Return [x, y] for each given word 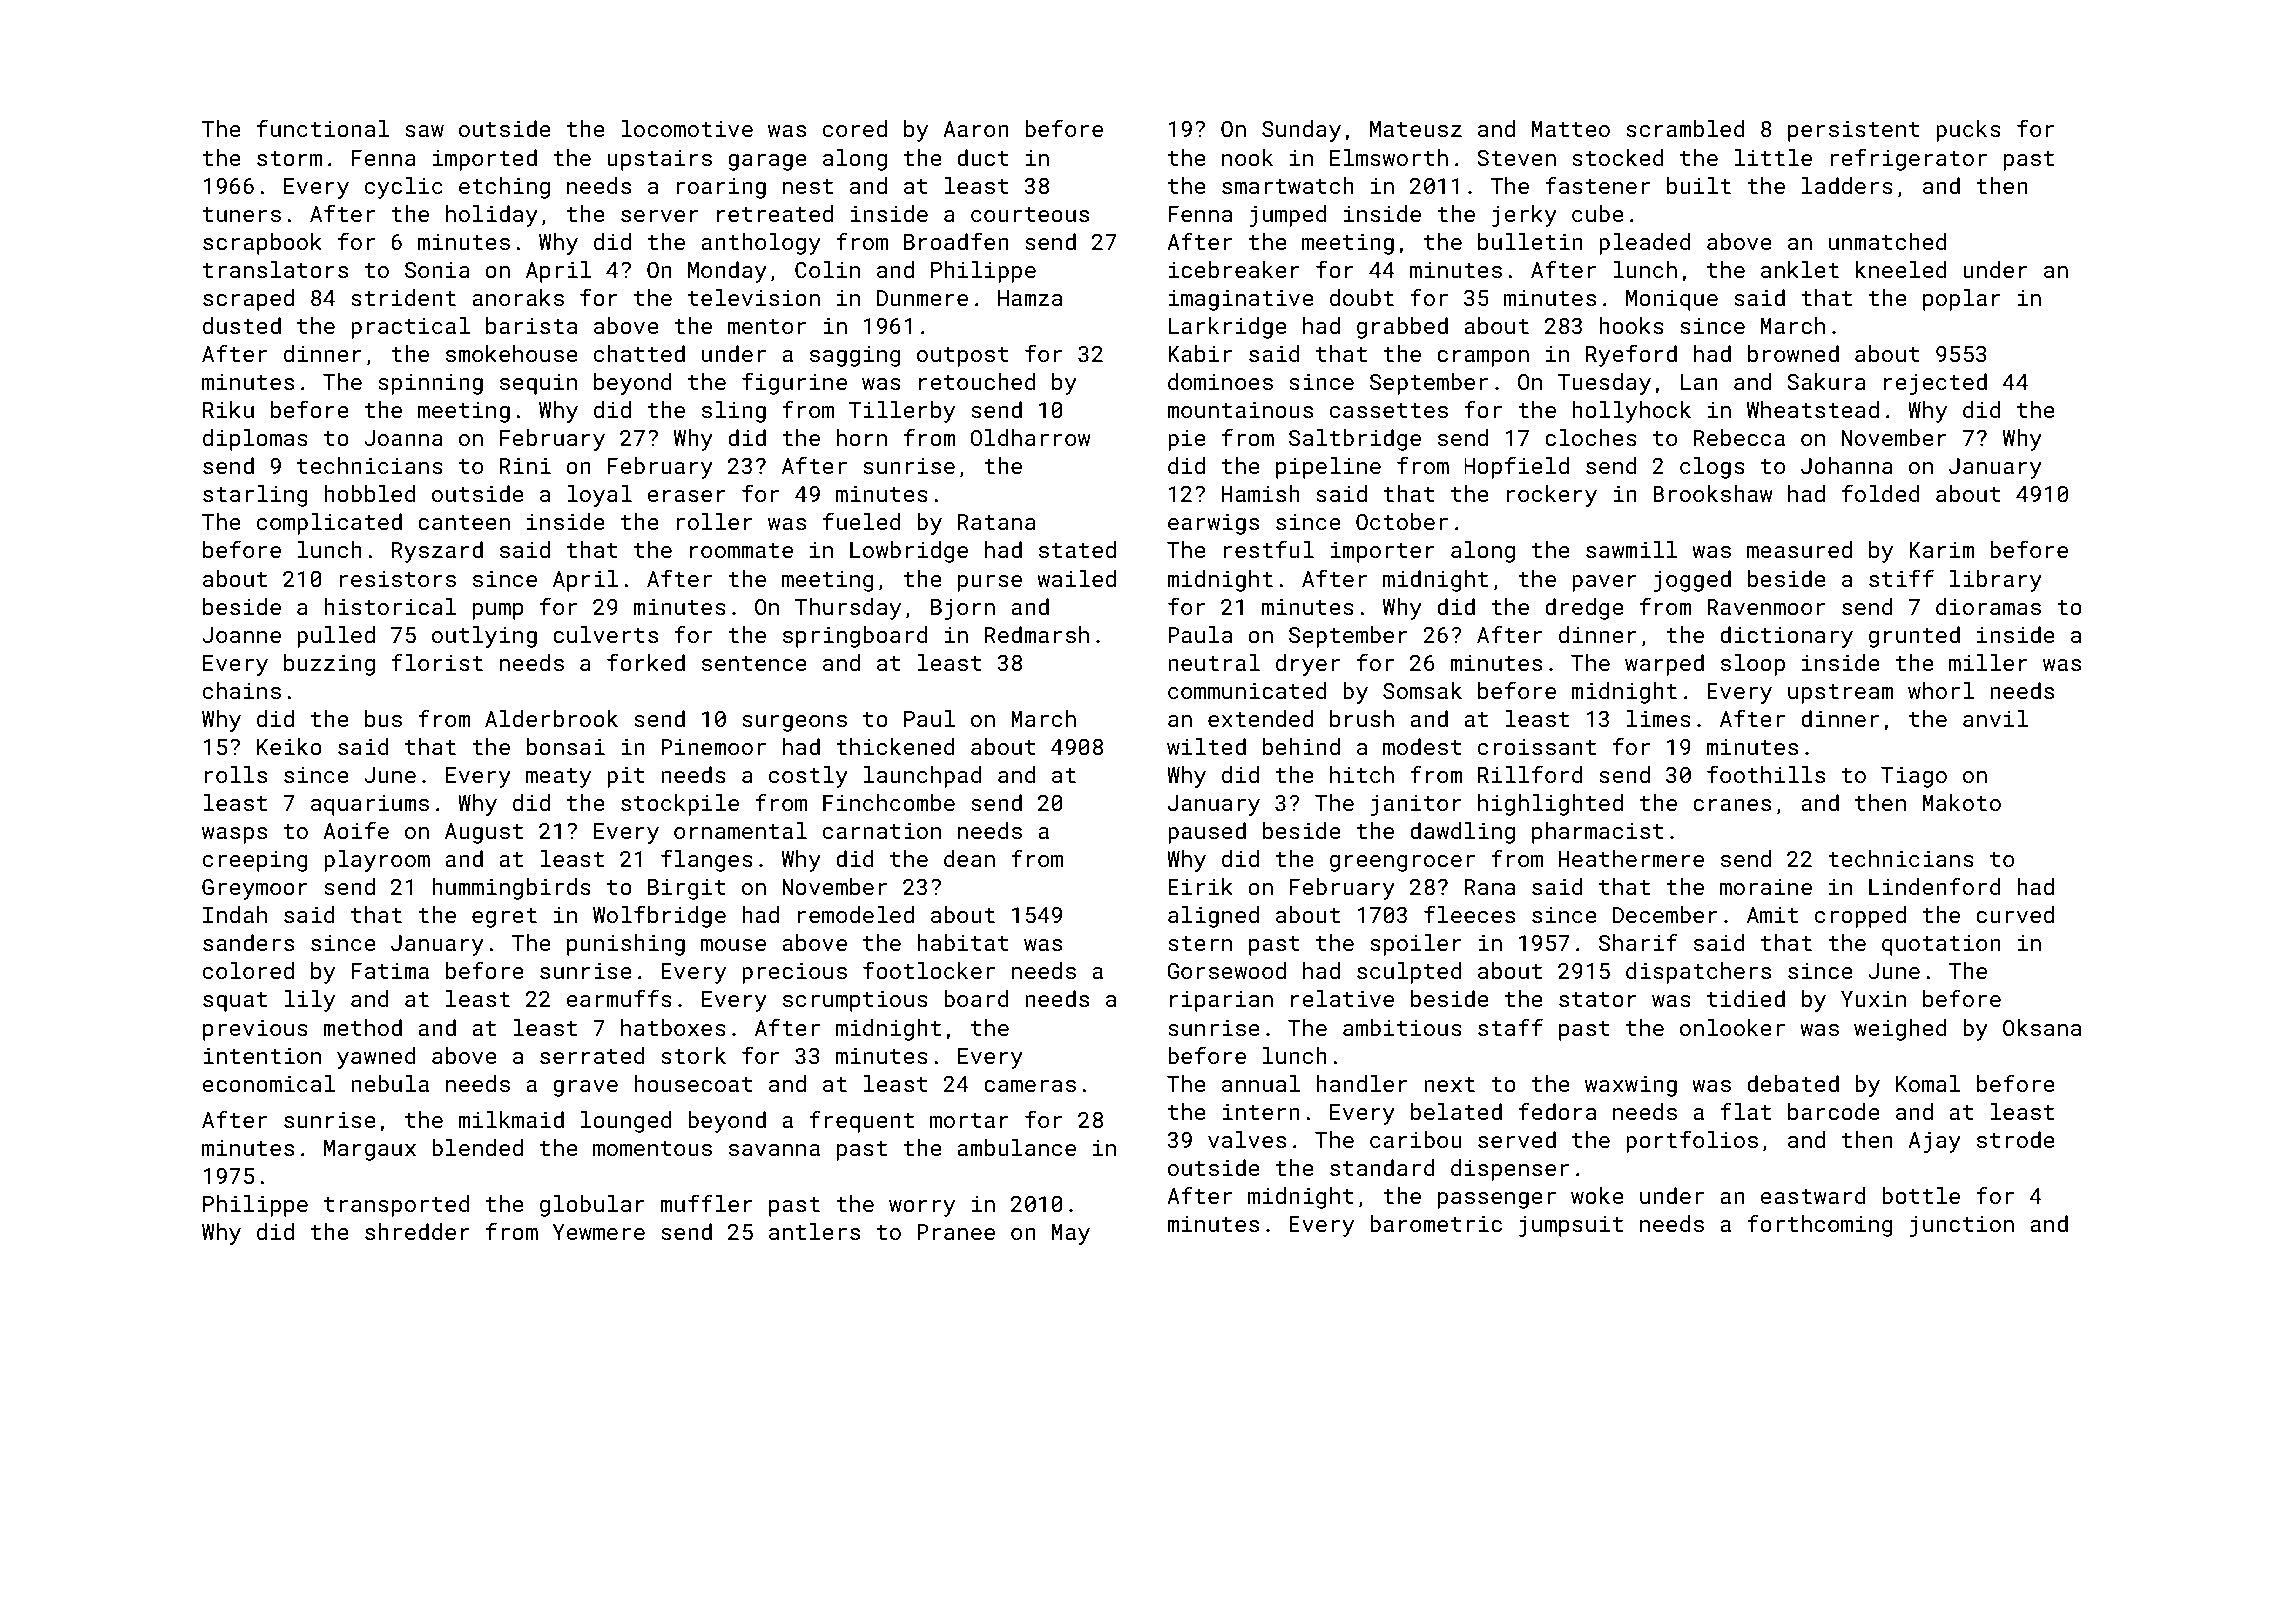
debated [1793, 1083]
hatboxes [673, 1027]
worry [922, 1208]
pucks [1968, 131]
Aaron [976, 129]
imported [485, 160]
